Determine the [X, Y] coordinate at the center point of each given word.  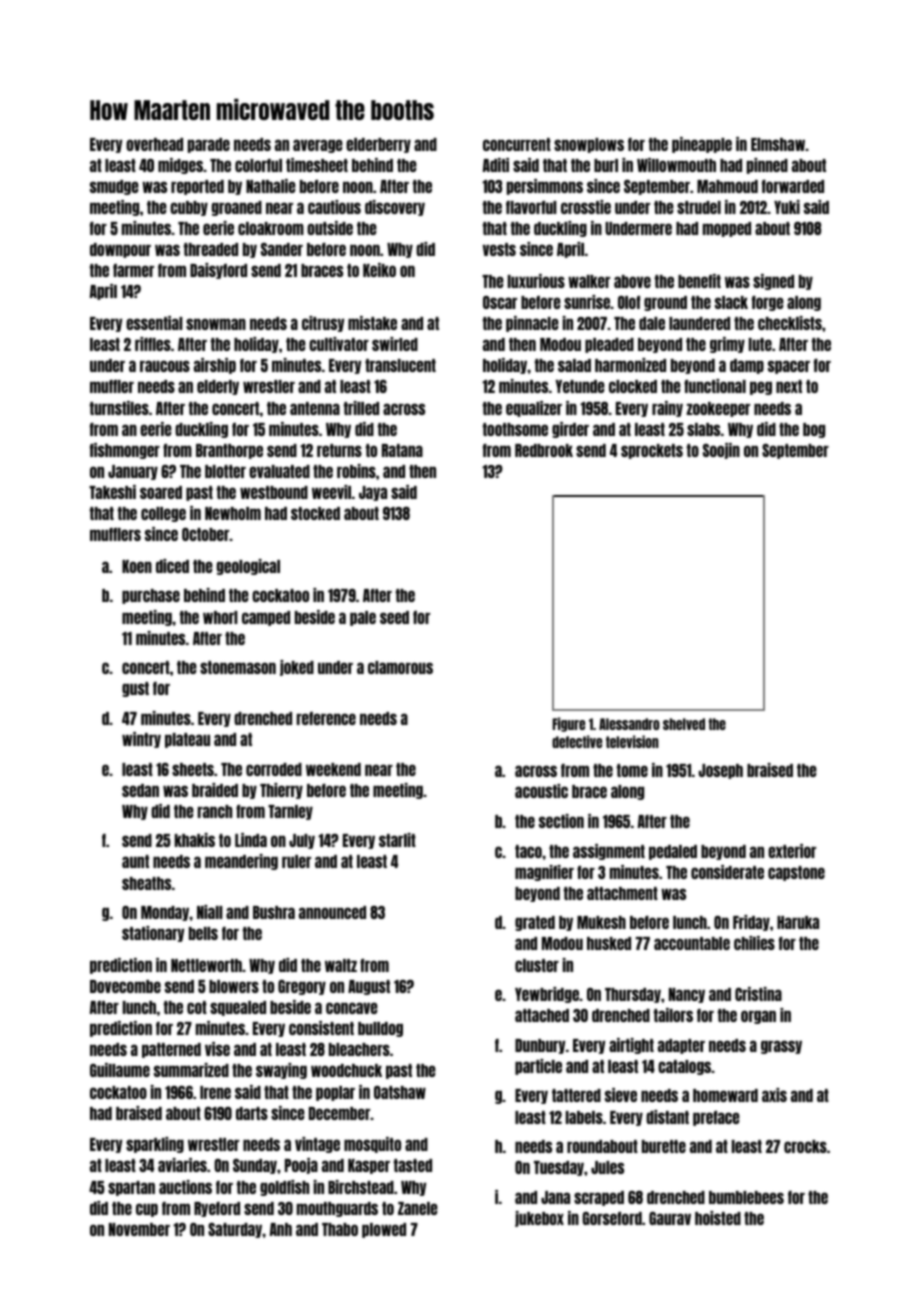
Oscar [500, 302]
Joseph [721, 771]
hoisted [718, 1218]
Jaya [373, 493]
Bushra [274, 912]
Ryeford [217, 1209]
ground [665, 303]
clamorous [400, 667]
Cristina [758, 994]
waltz [341, 965]
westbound [274, 492]
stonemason [238, 667]
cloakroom [271, 228]
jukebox [539, 1219]
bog [814, 430]
